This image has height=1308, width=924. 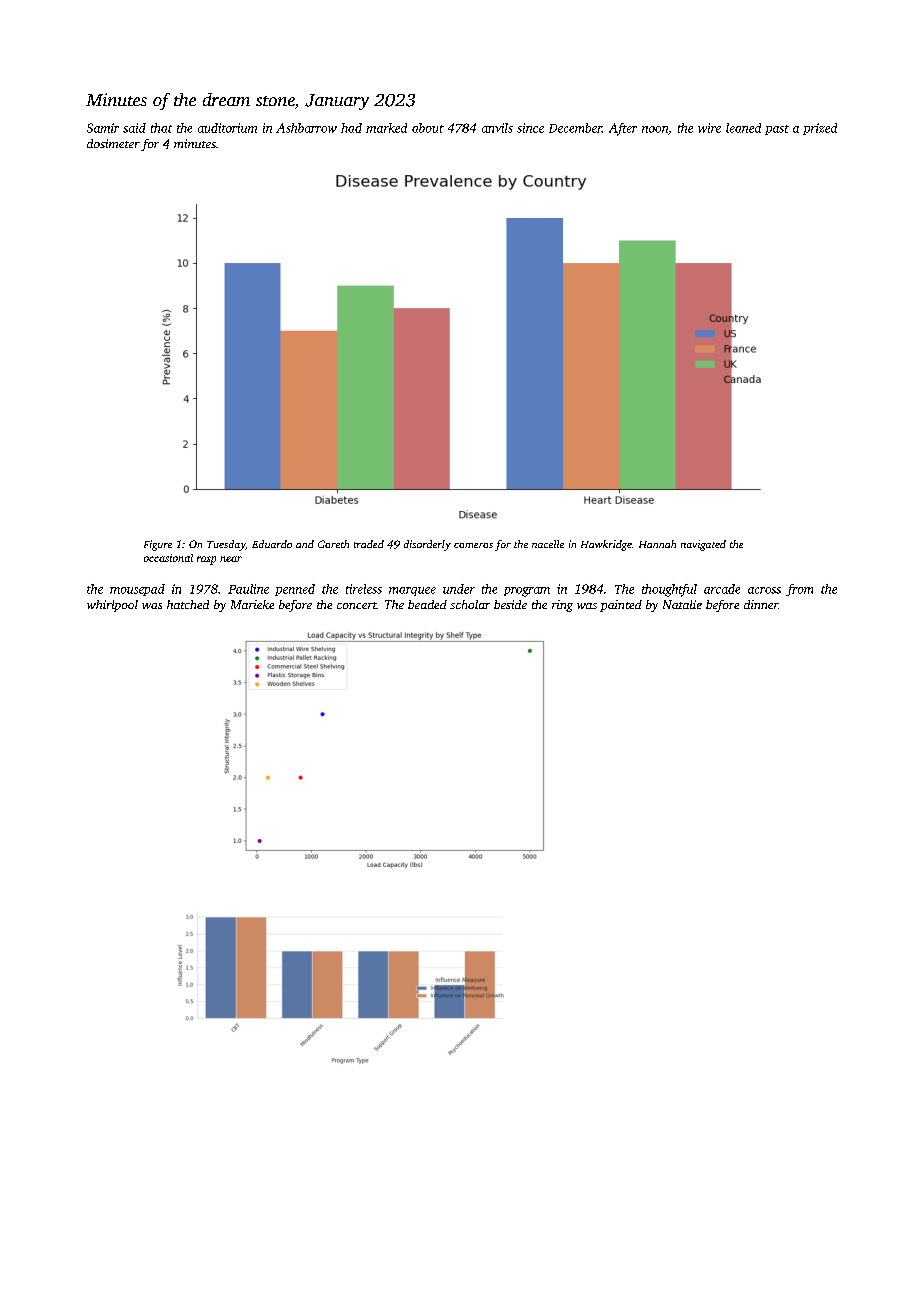 What do you see at coordinates (272, 544) in the image?
I see `Eduardo` at bounding box center [272, 544].
